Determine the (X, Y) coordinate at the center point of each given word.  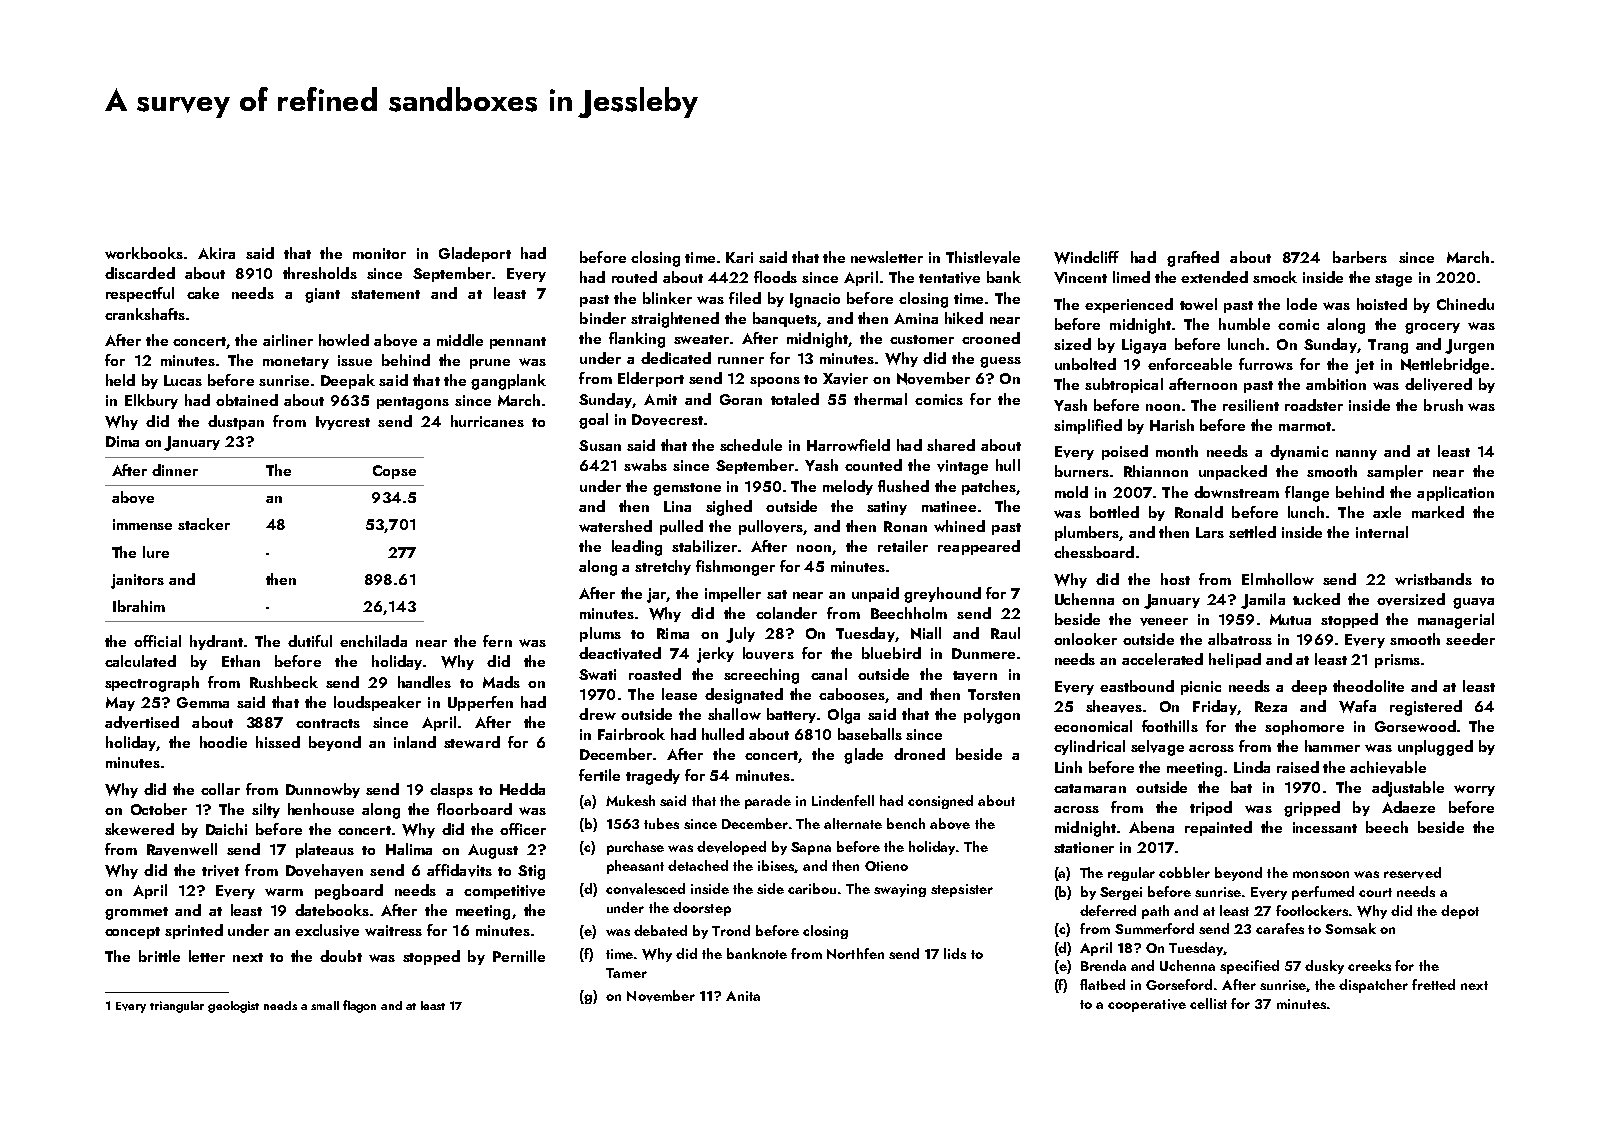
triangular (177, 1007)
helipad (1235, 660)
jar (657, 595)
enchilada (373, 641)
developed (731, 848)
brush (1443, 405)
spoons (775, 382)
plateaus (325, 850)
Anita (743, 996)
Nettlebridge (1445, 366)
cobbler (1184, 872)
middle (460, 340)
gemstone (687, 489)
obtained (247, 400)
